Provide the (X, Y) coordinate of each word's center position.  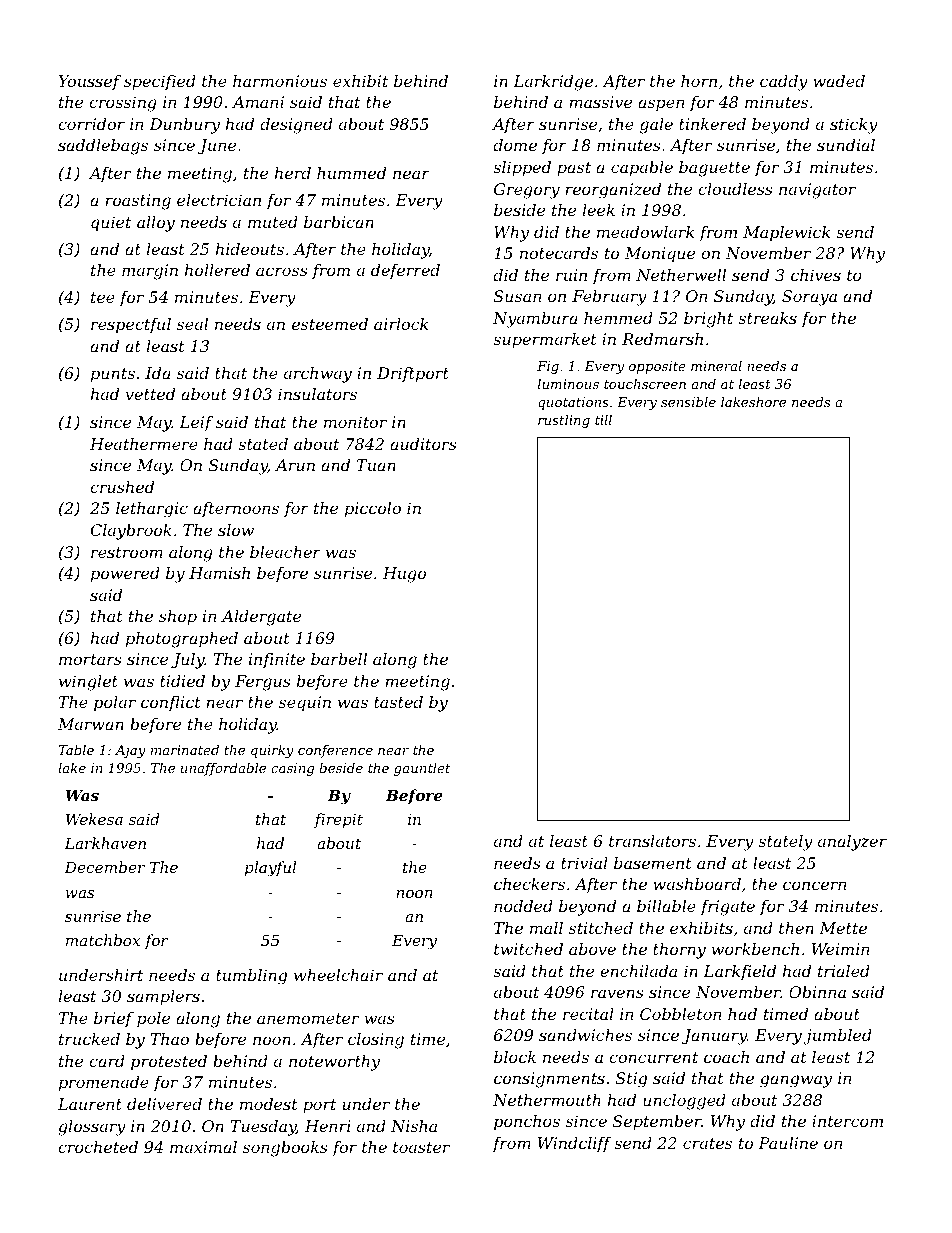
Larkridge (553, 83)
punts (113, 375)
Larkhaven (105, 843)
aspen (661, 105)
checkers (529, 884)
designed (296, 126)
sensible (688, 402)
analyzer (852, 843)
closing (376, 1041)
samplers (163, 998)
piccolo (373, 510)
